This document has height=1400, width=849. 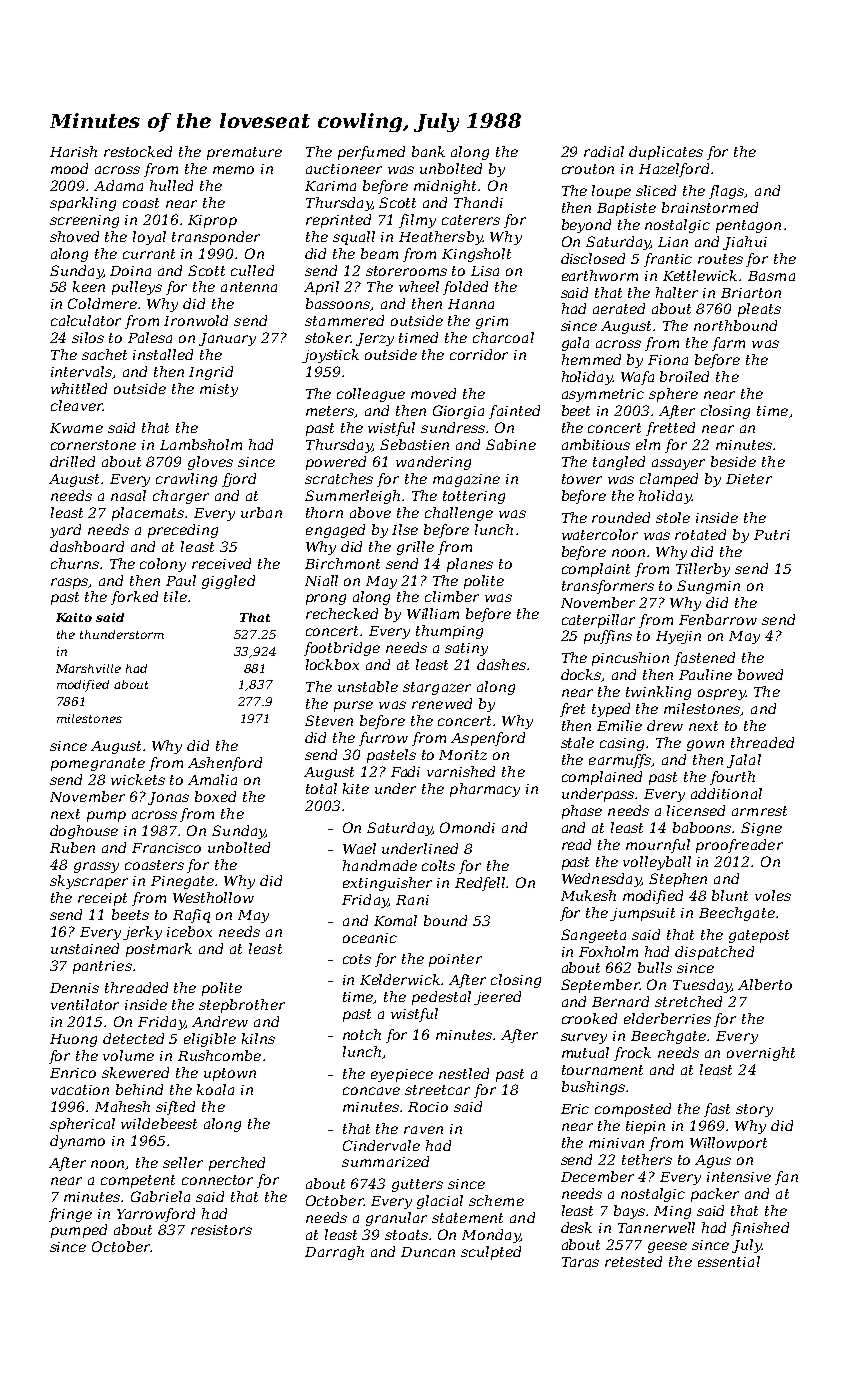 I want to click on Enrico, so click(x=73, y=1073).
